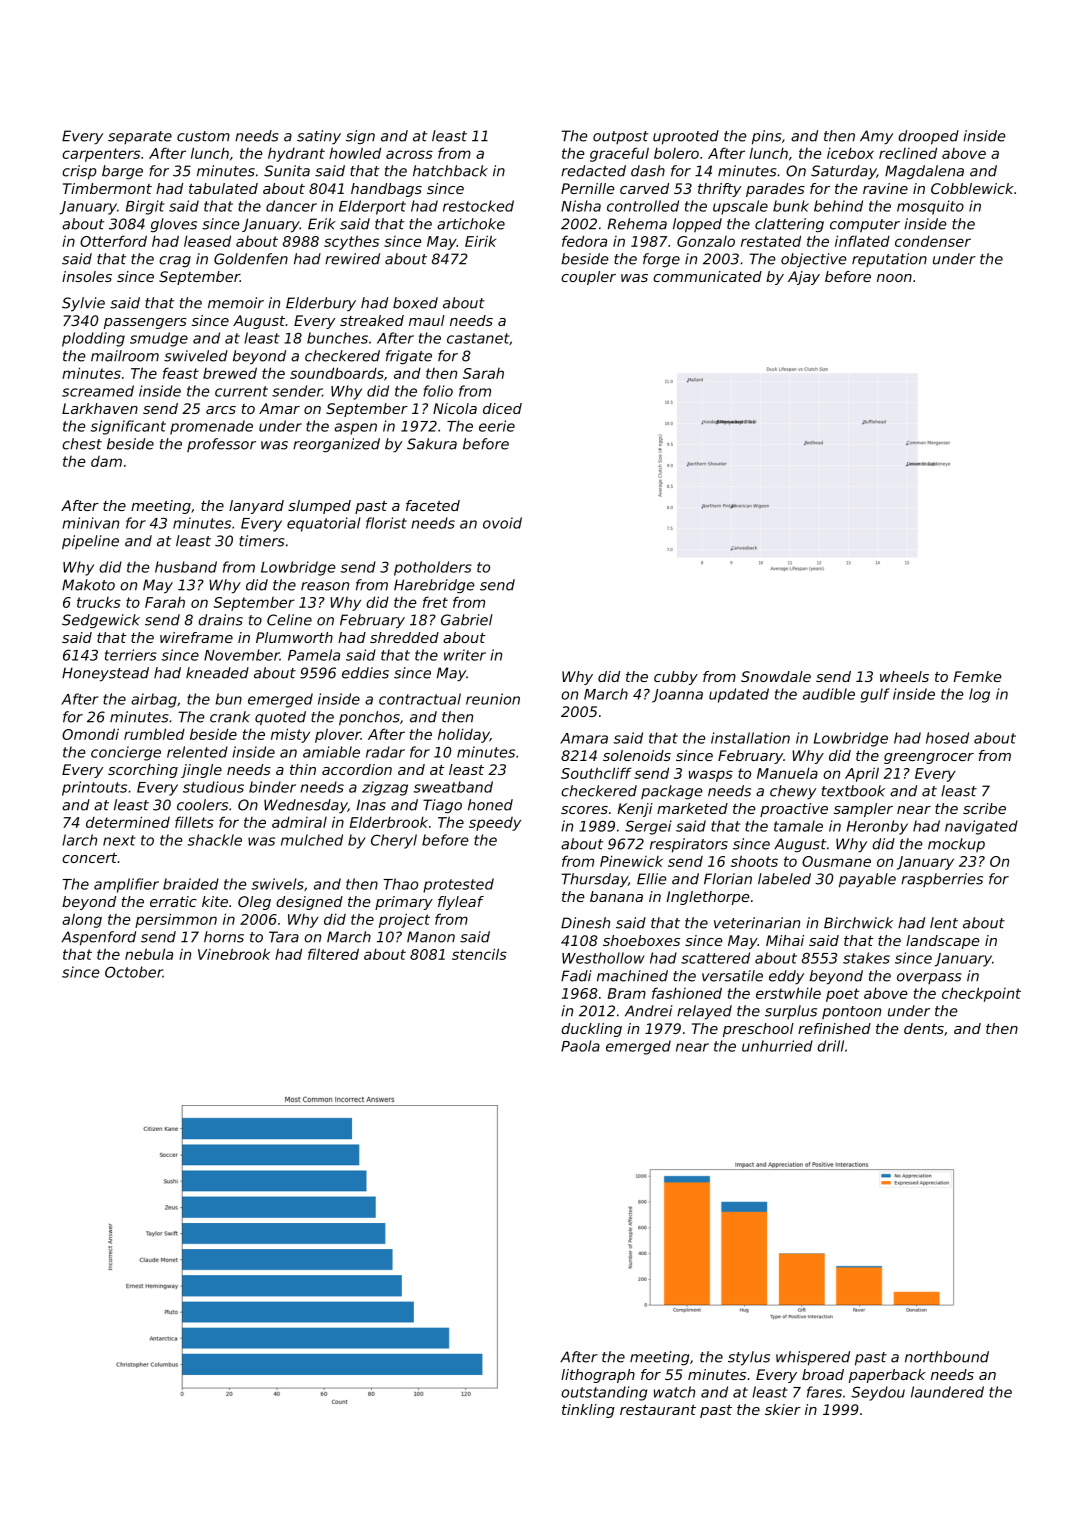 Image resolution: width=1083 pixels, height=1531 pixels. I want to click on skier, so click(783, 1409).
